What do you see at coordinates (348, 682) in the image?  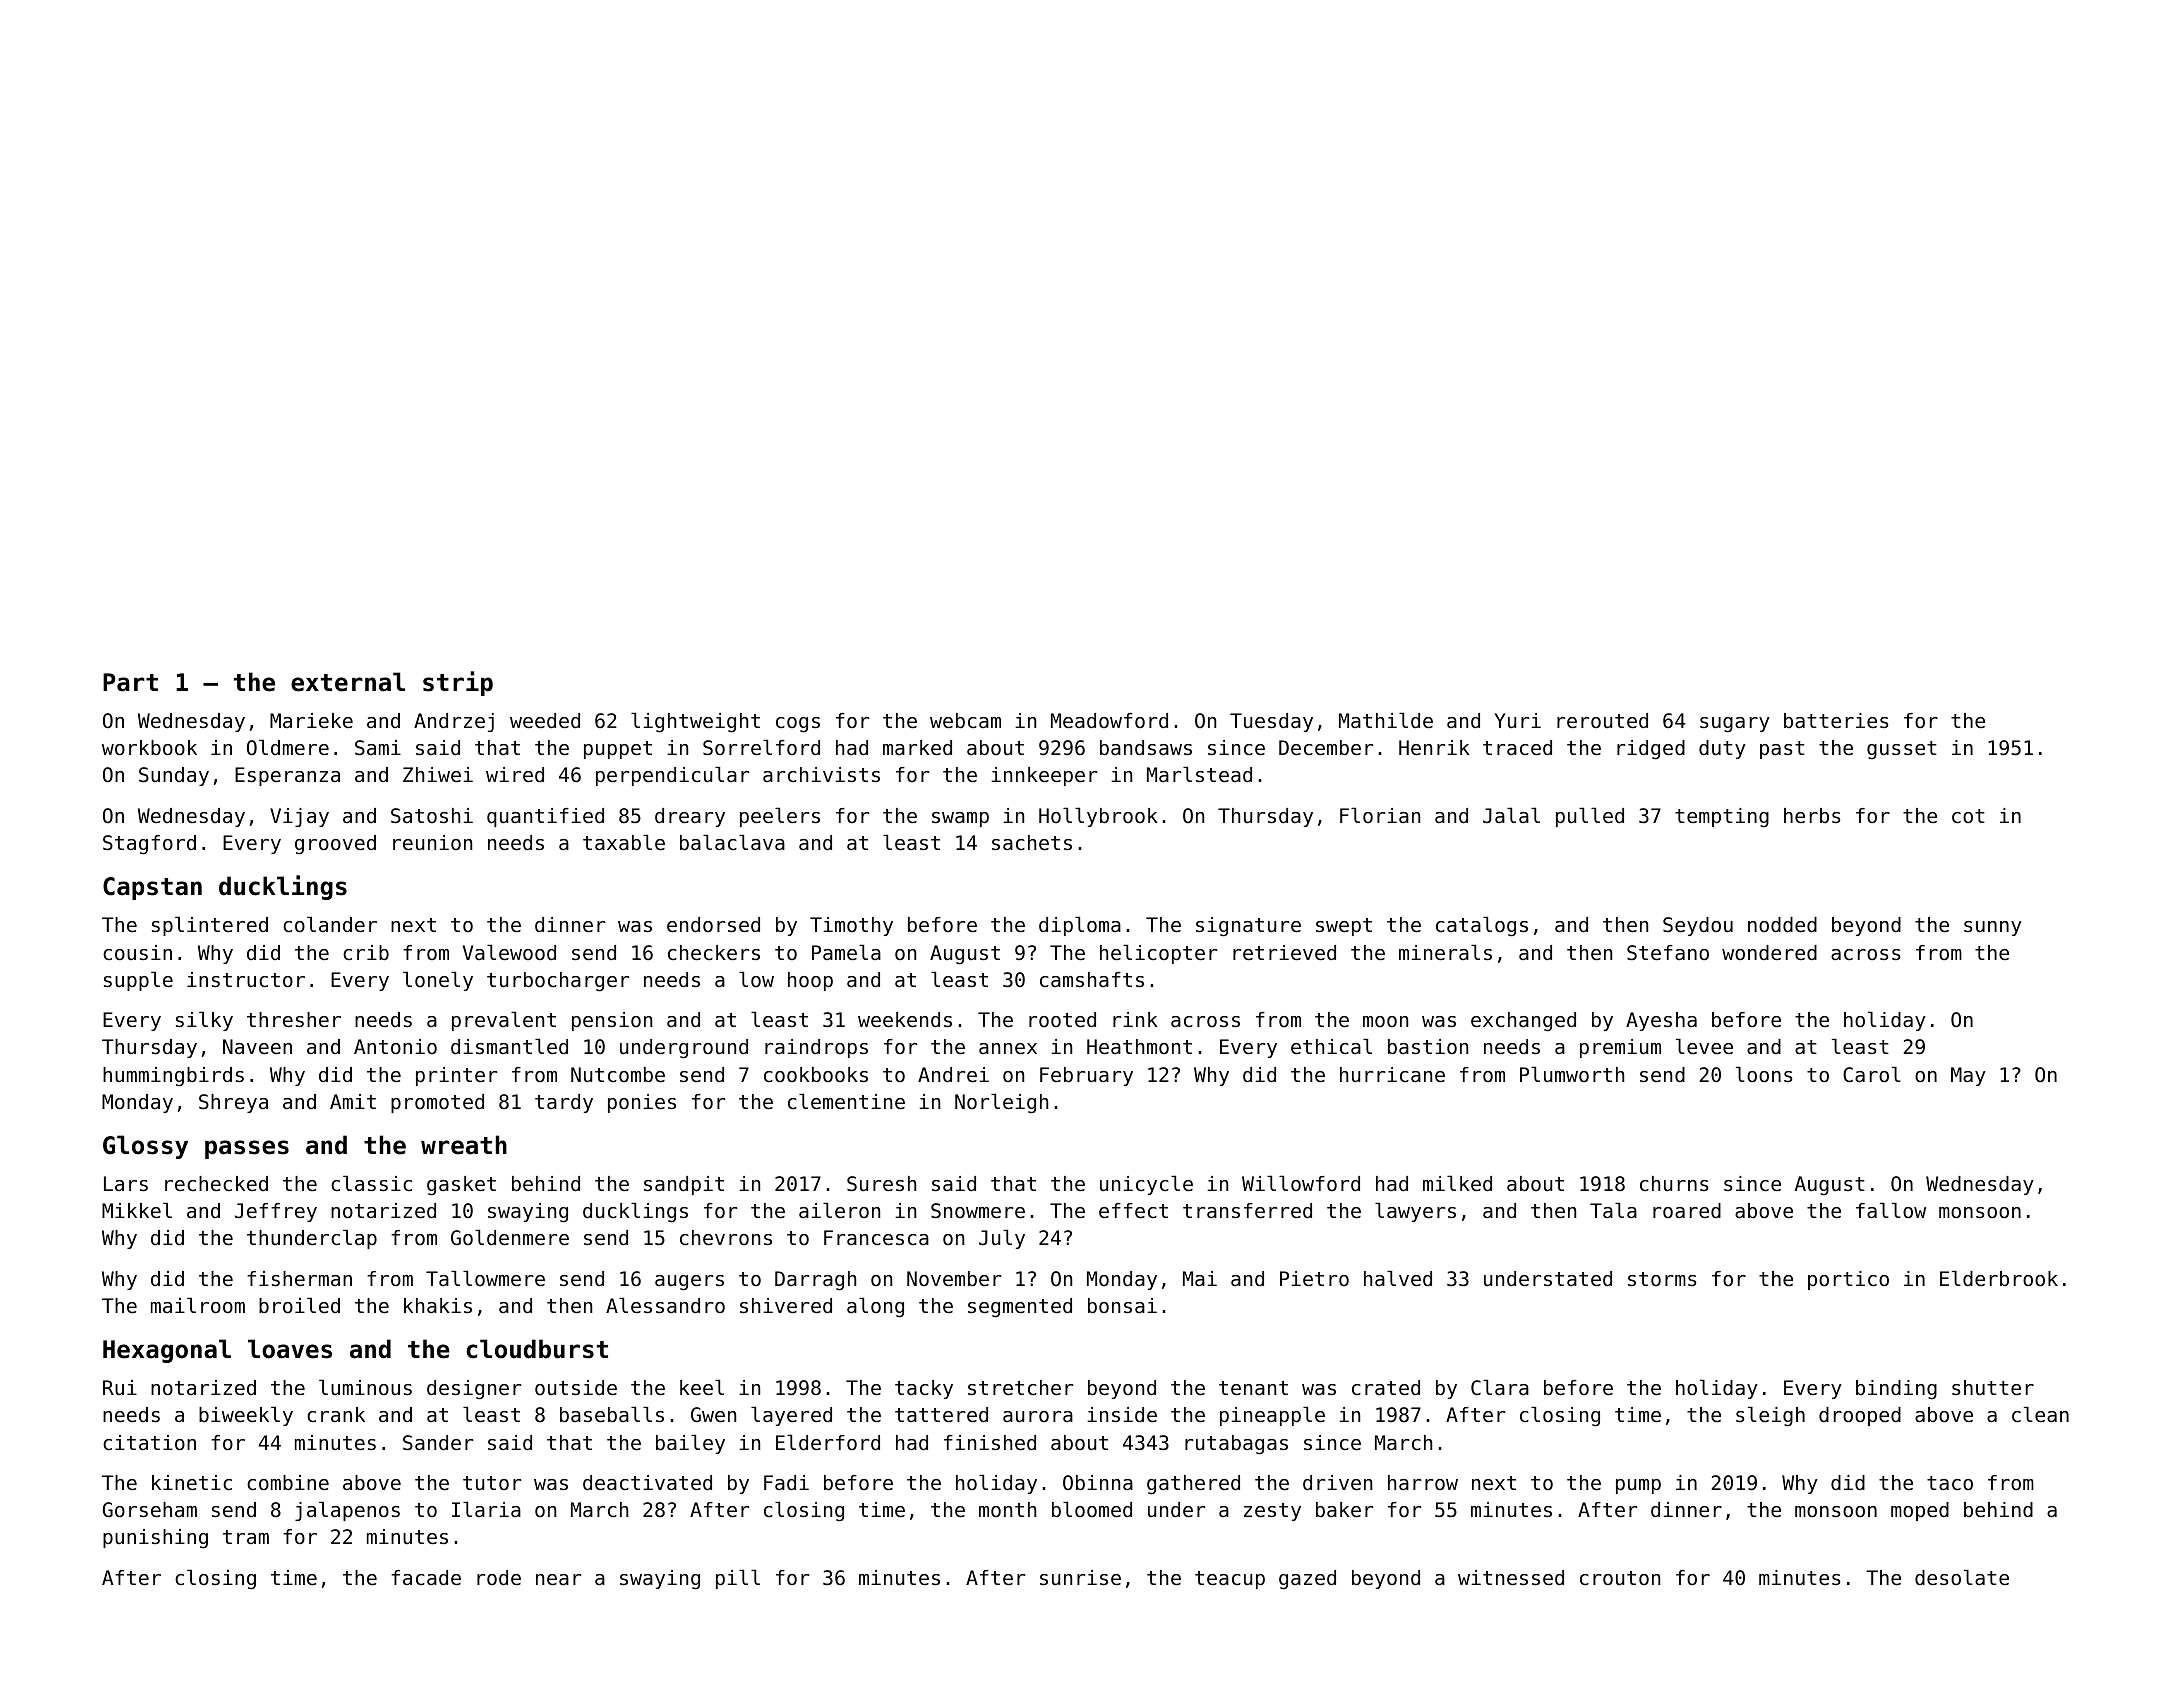 I see `external` at bounding box center [348, 682].
